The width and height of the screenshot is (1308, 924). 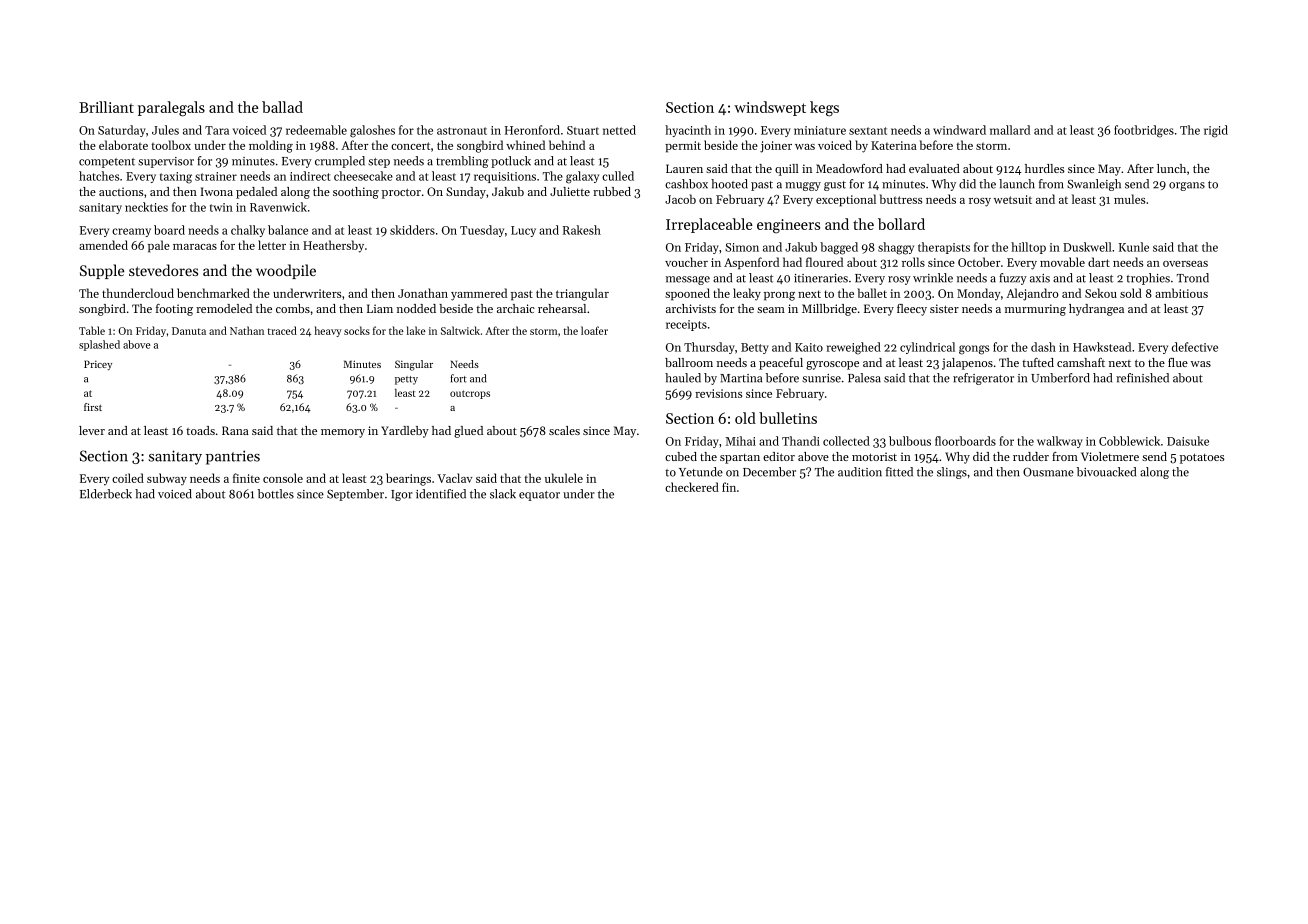 I want to click on hooted, so click(x=729, y=184).
